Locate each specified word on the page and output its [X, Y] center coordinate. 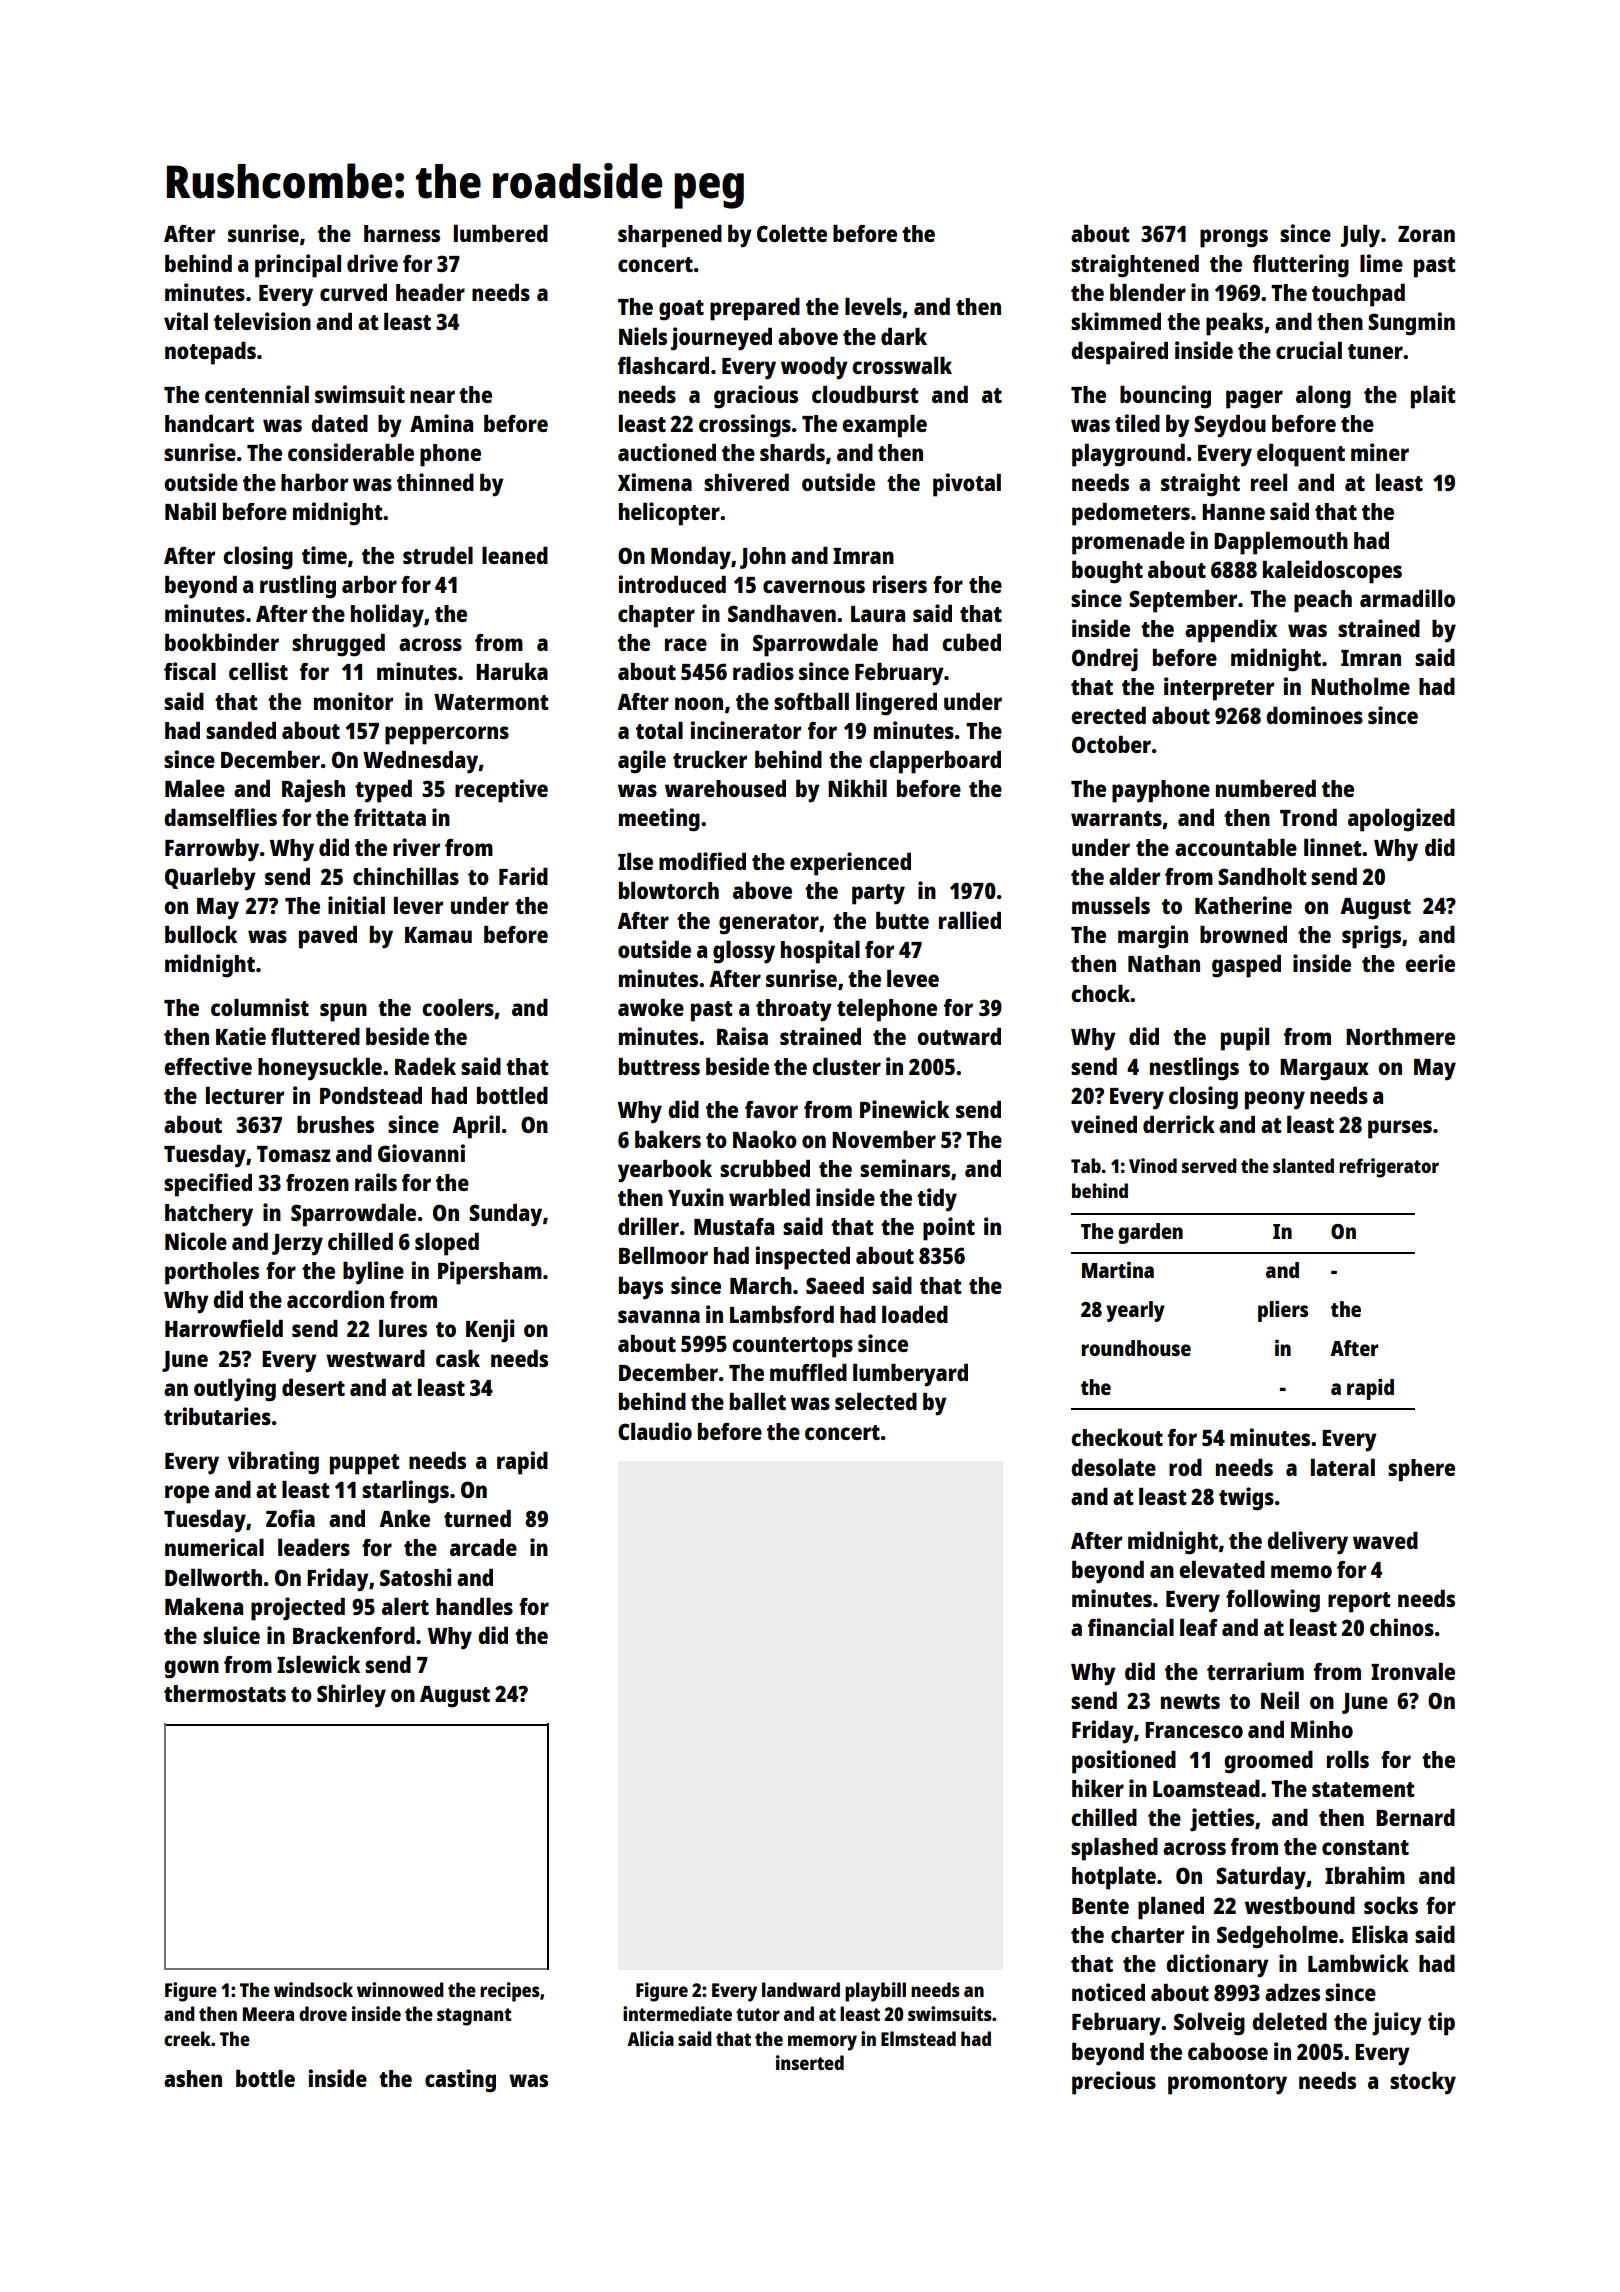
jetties [1222, 1820]
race [686, 644]
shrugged [338, 645]
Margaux [1324, 1070]
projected [298, 1609]
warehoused [725, 788]
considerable [351, 452]
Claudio [655, 1431]
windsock [313, 1989]
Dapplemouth [1281, 543]
